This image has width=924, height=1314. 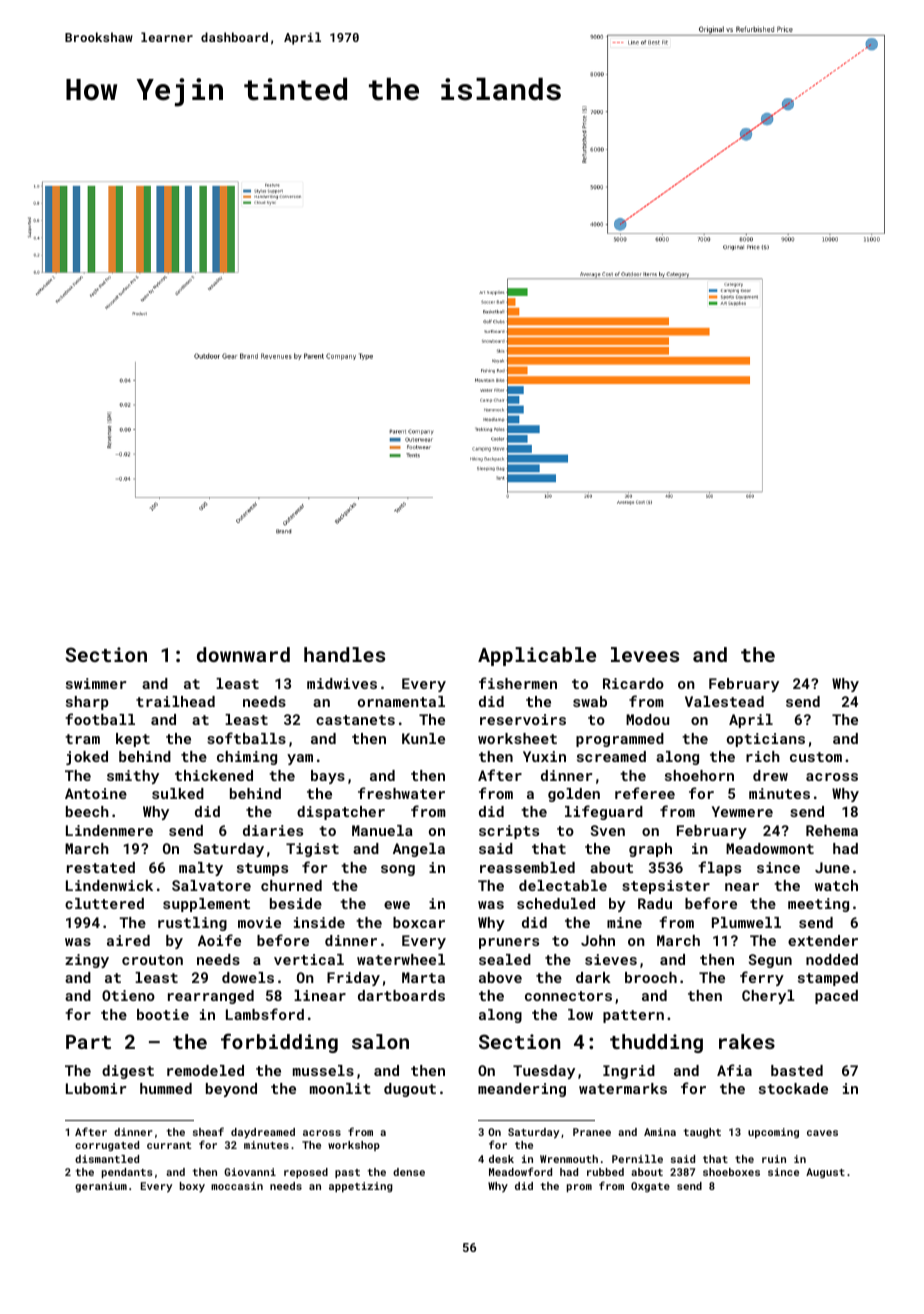 What do you see at coordinates (656, 1043) in the image?
I see `thudding` at bounding box center [656, 1043].
